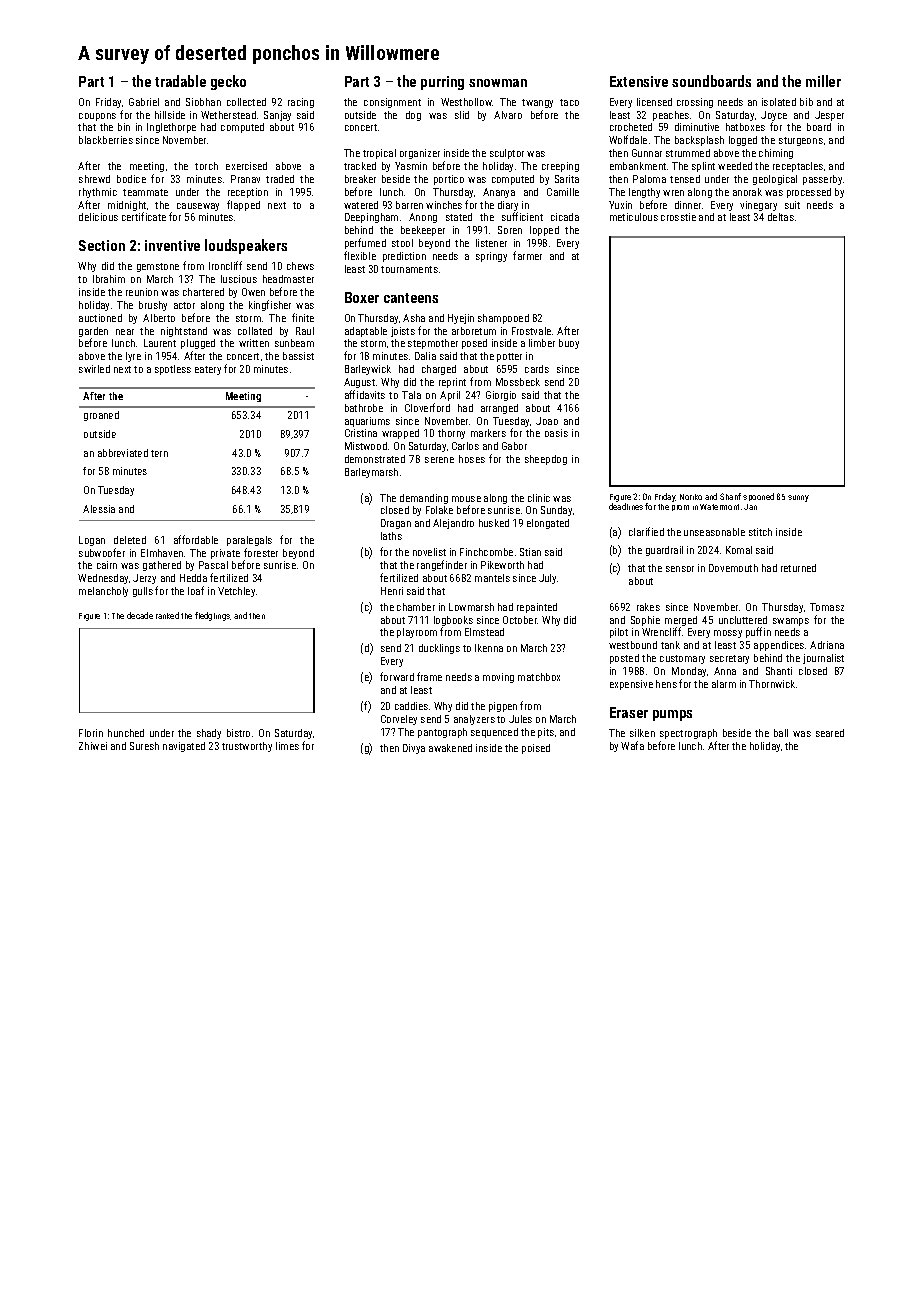 Image resolution: width=924 pixels, height=1308 pixels. I want to click on inventive, so click(172, 245).
